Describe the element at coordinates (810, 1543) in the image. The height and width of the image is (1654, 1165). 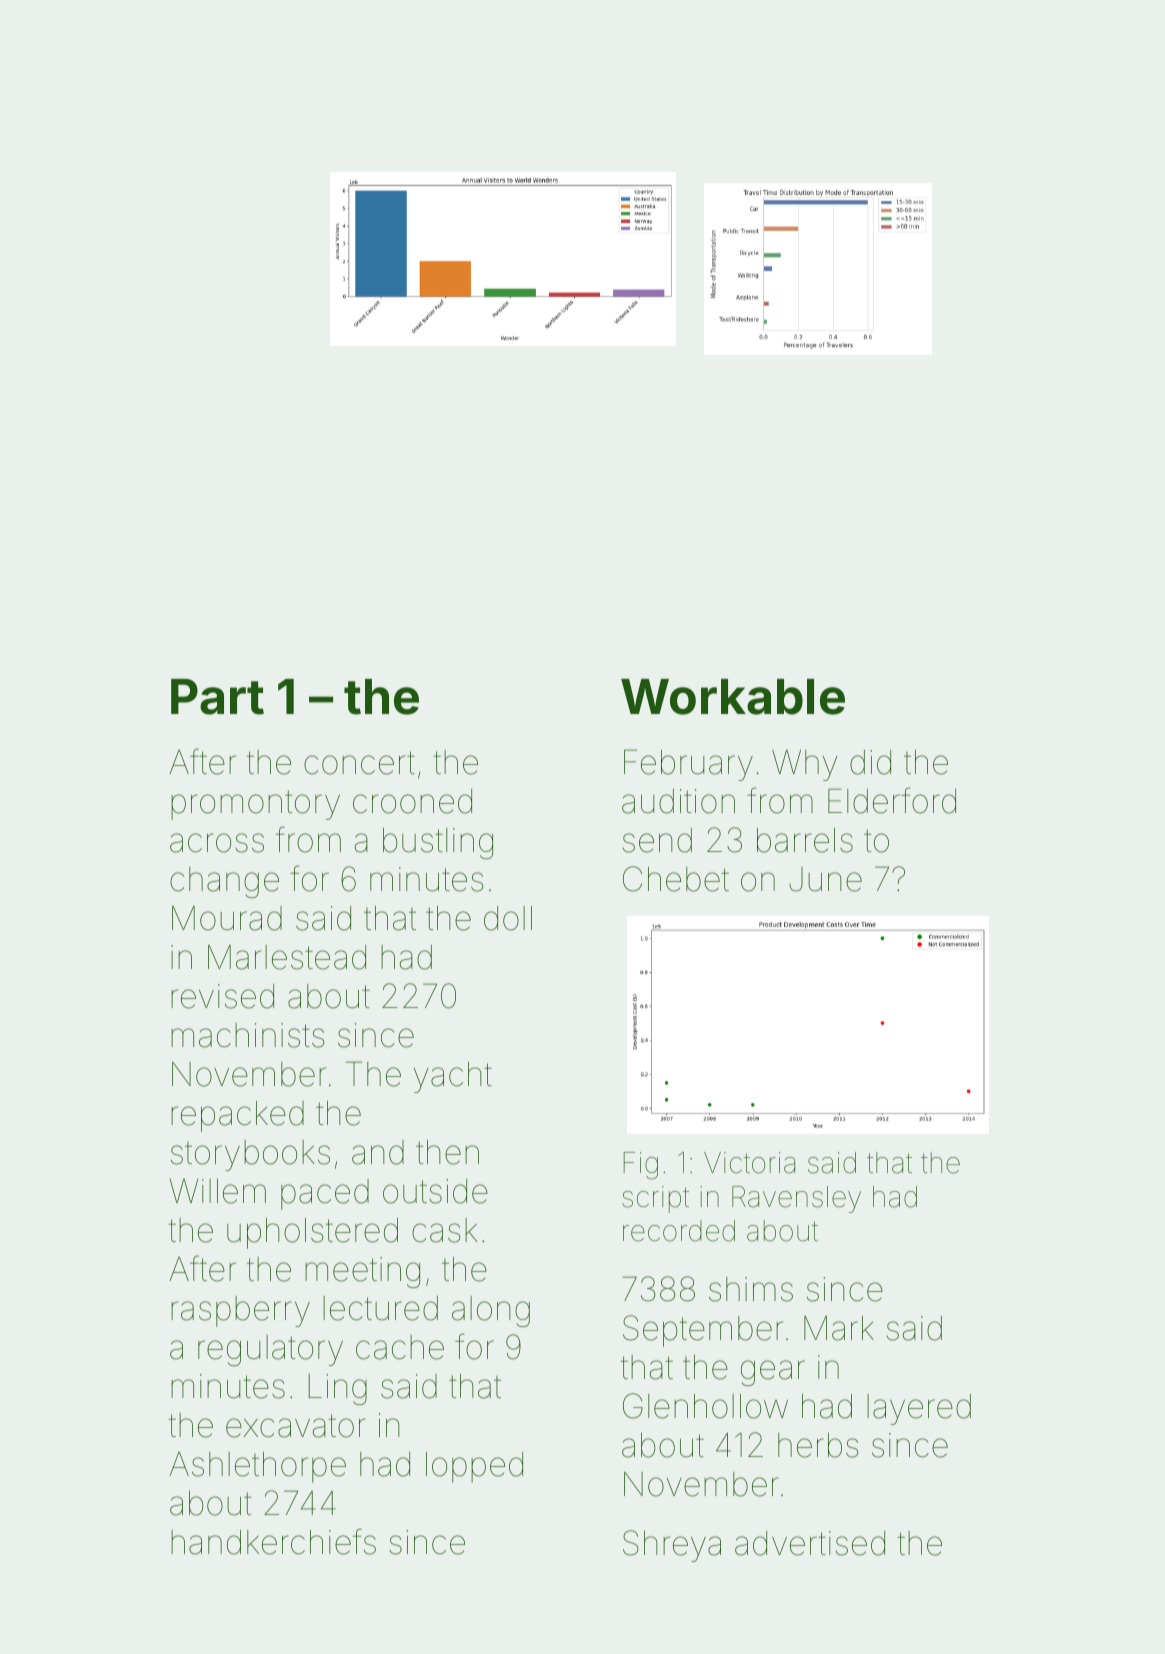
I see `advertised` at that location.
